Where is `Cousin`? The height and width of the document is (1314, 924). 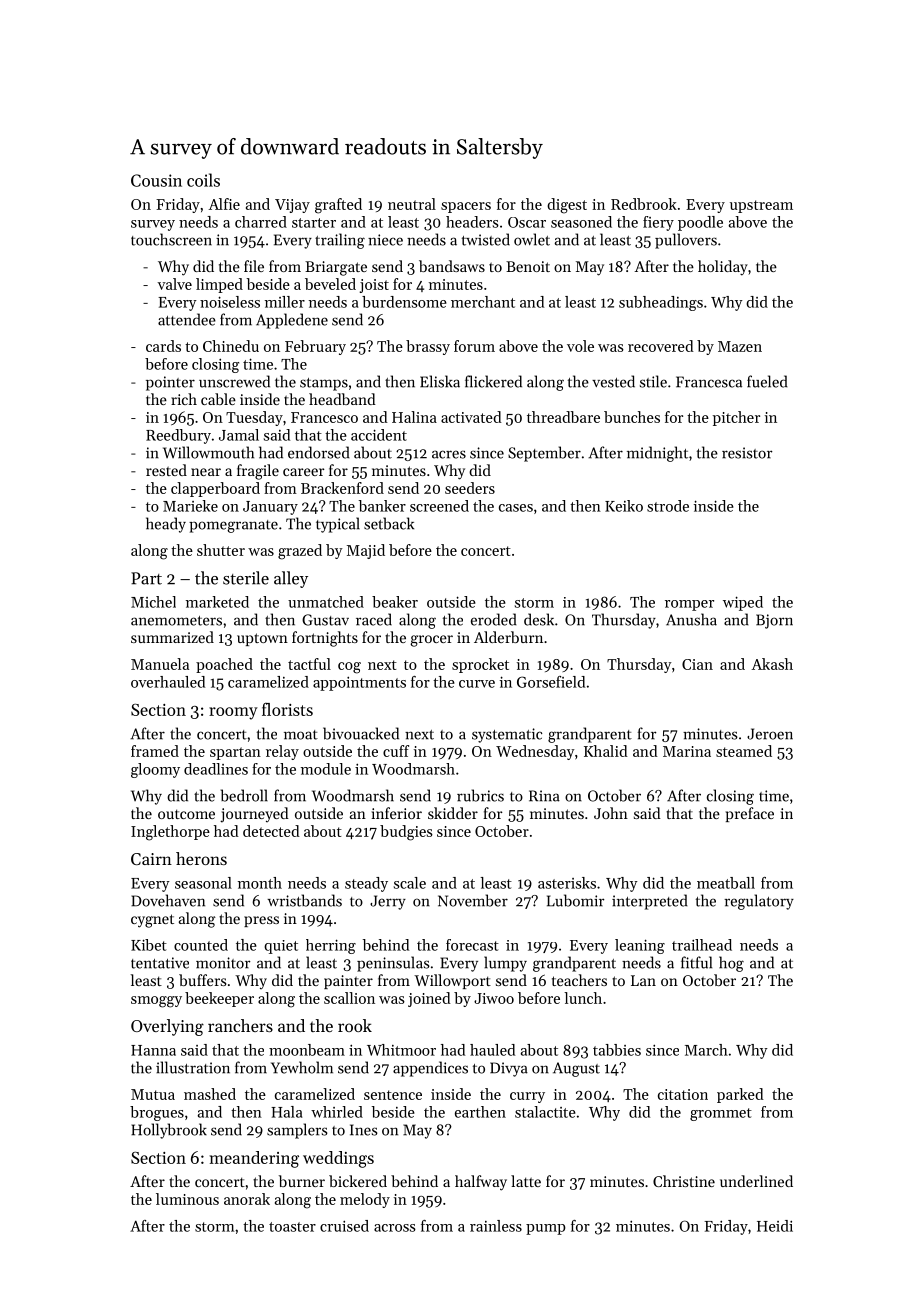 Cousin is located at coordinates (156, 180).
